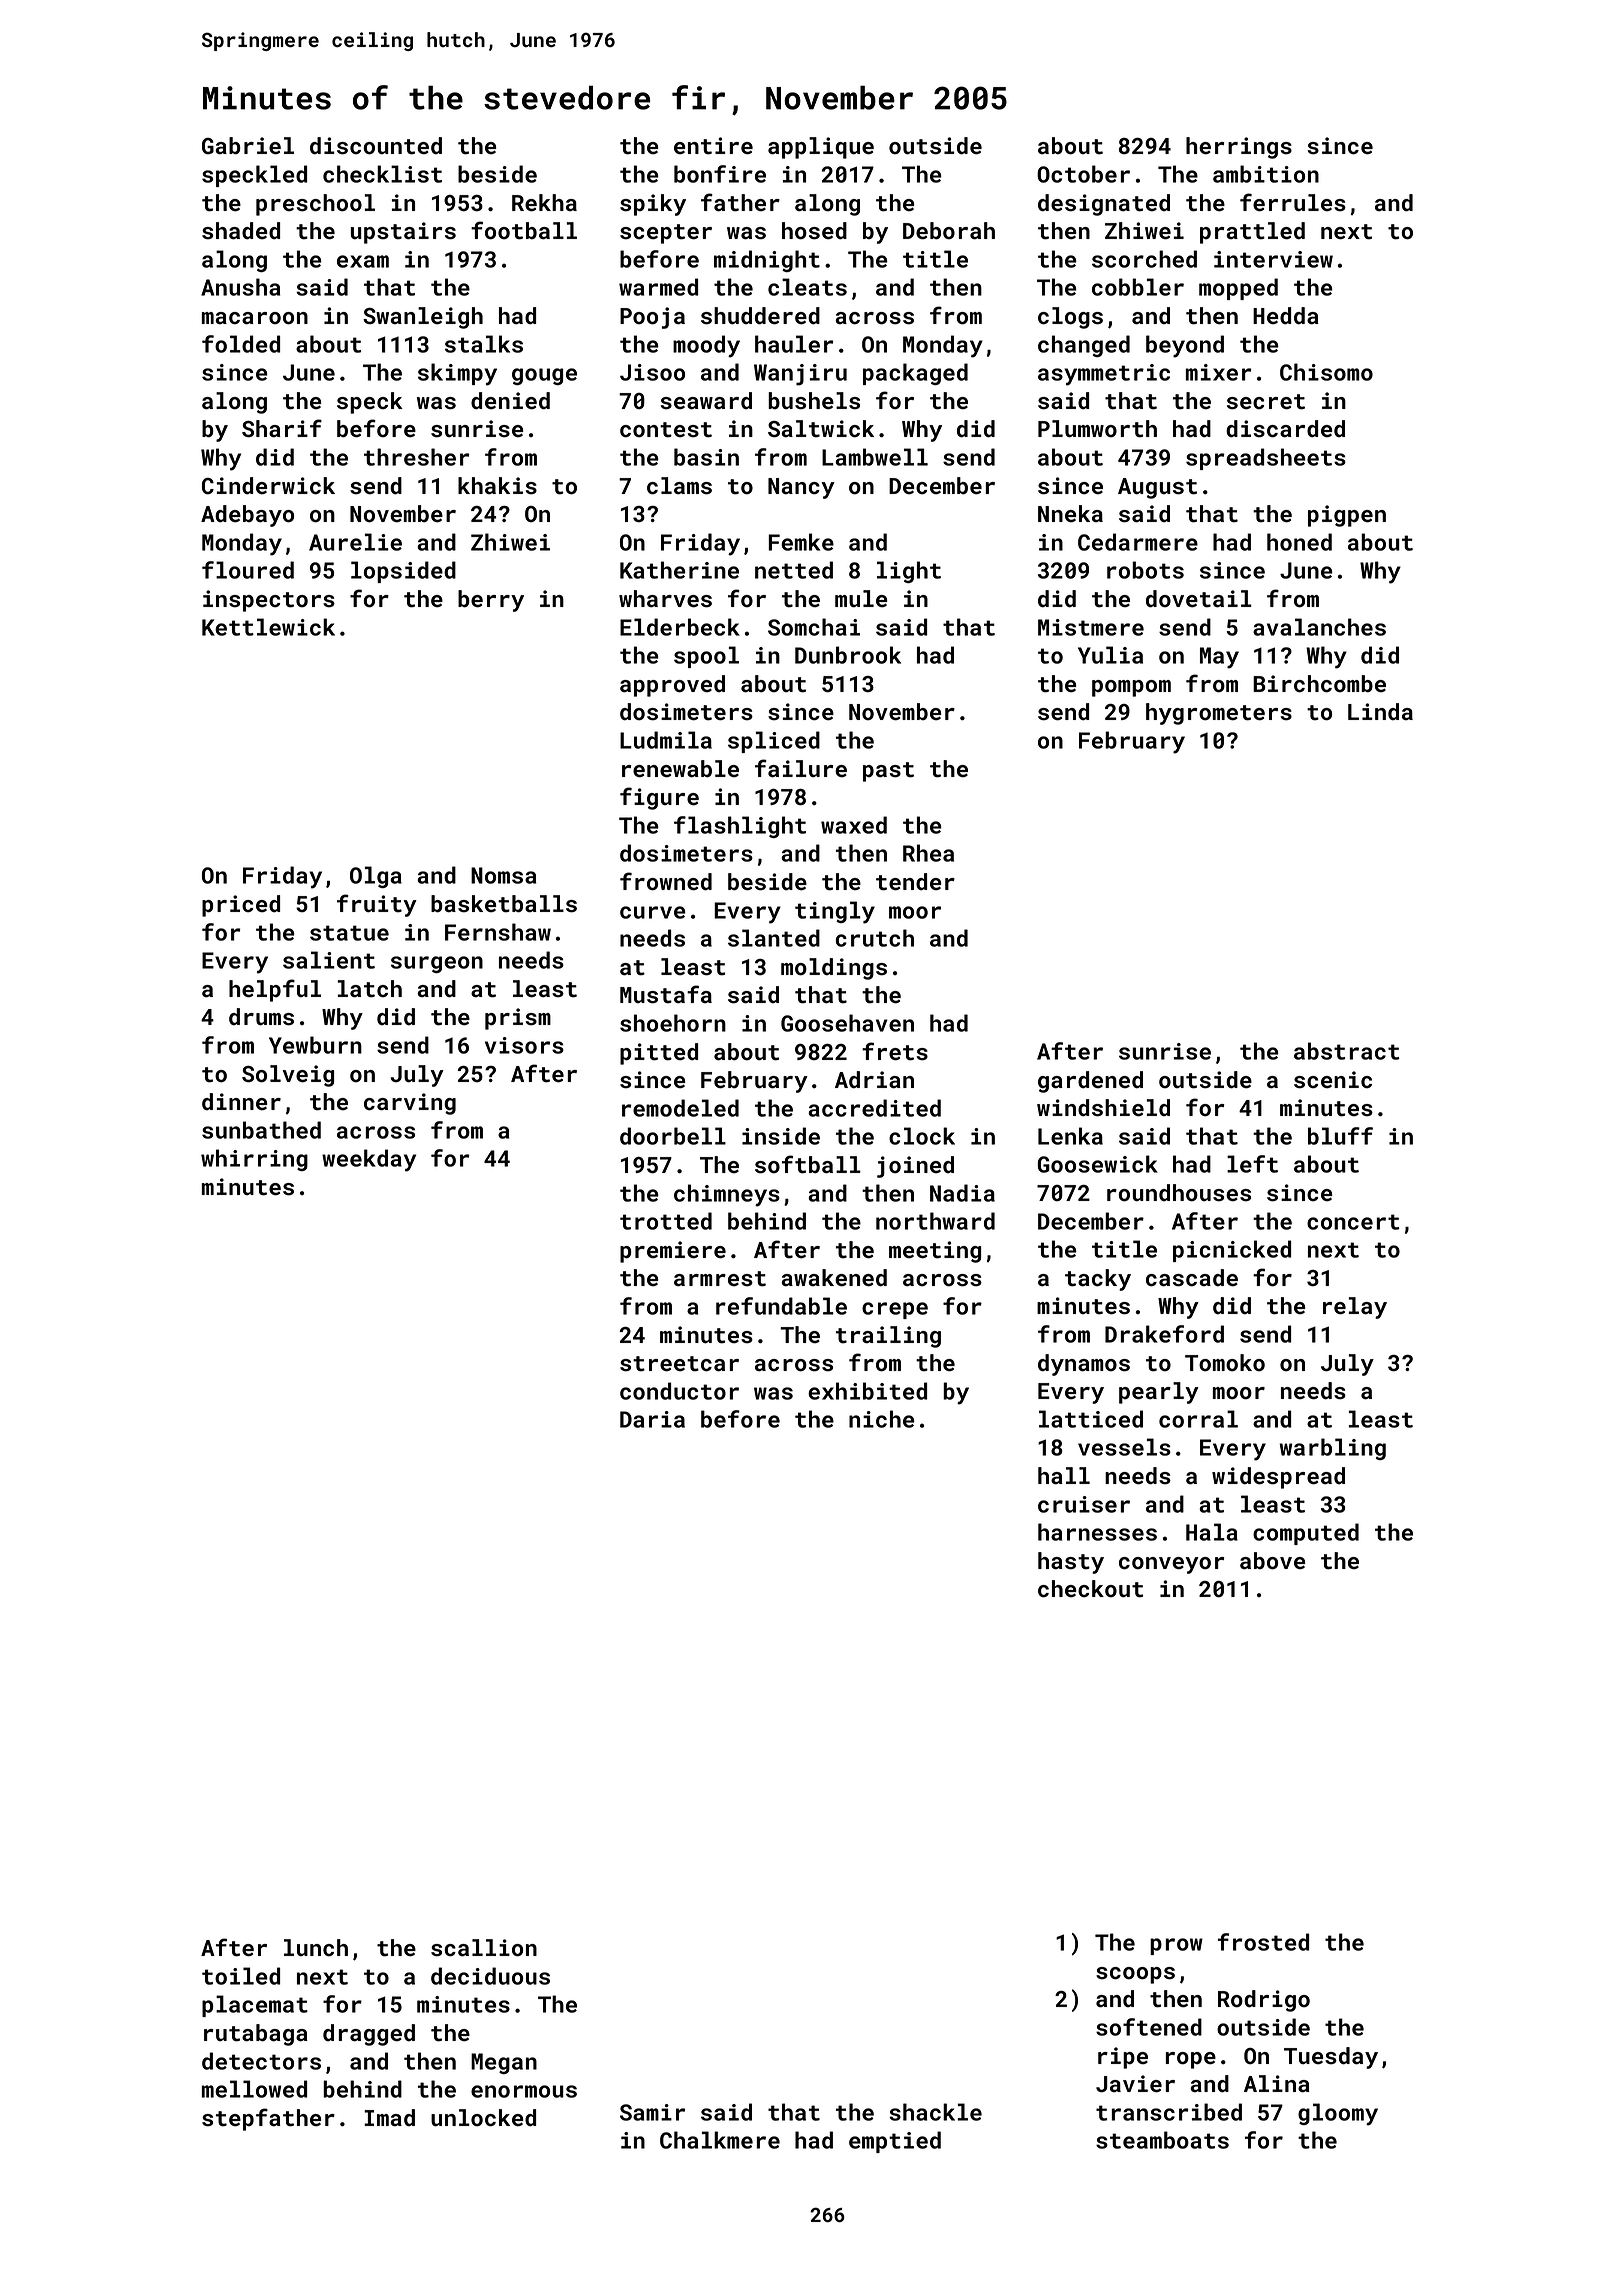 The width and height of the document is (1620, 2292). I want to click on spiky, so click(653, 205).
